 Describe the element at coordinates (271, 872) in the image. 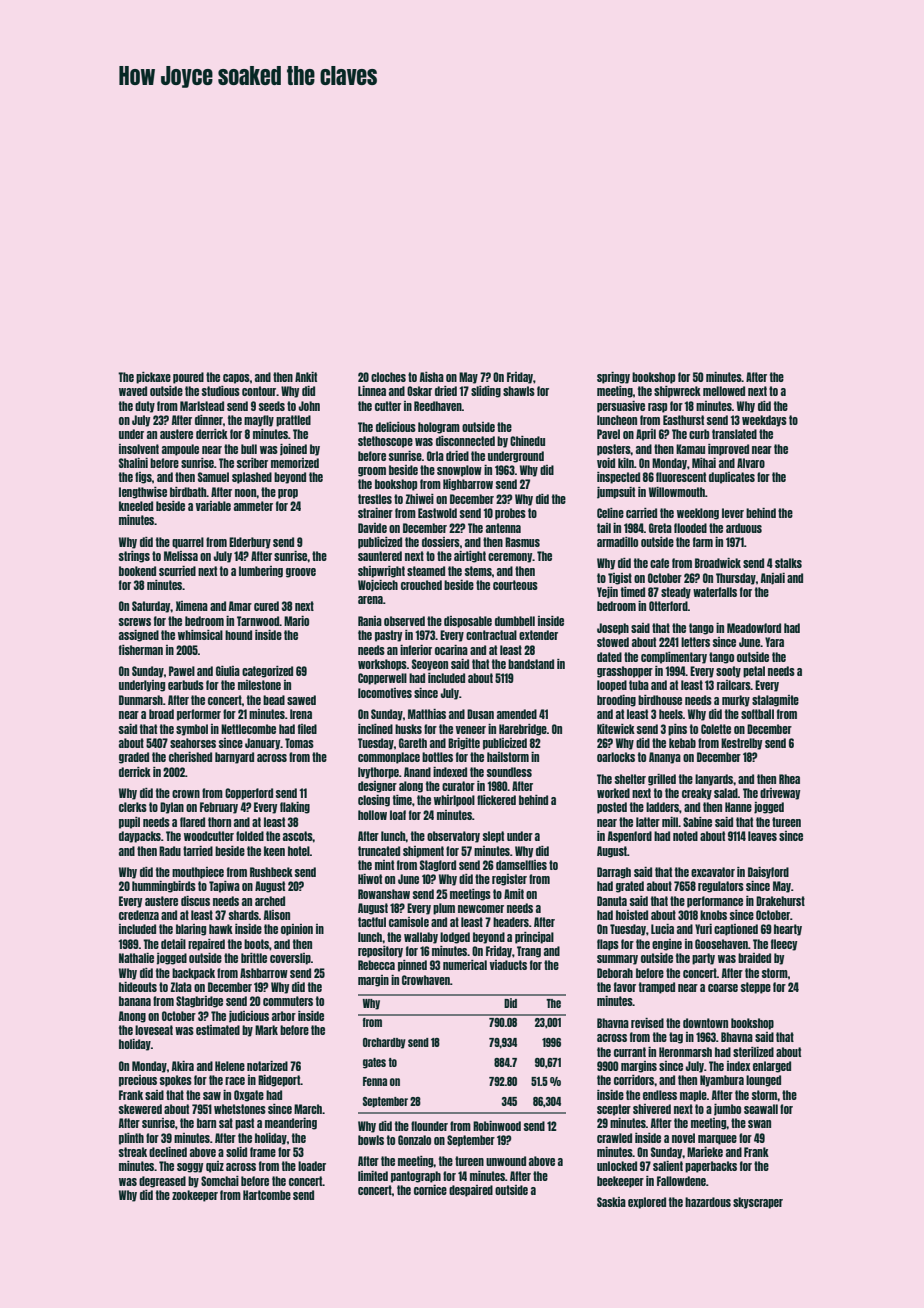

I see `Rushbeck` at that location.
